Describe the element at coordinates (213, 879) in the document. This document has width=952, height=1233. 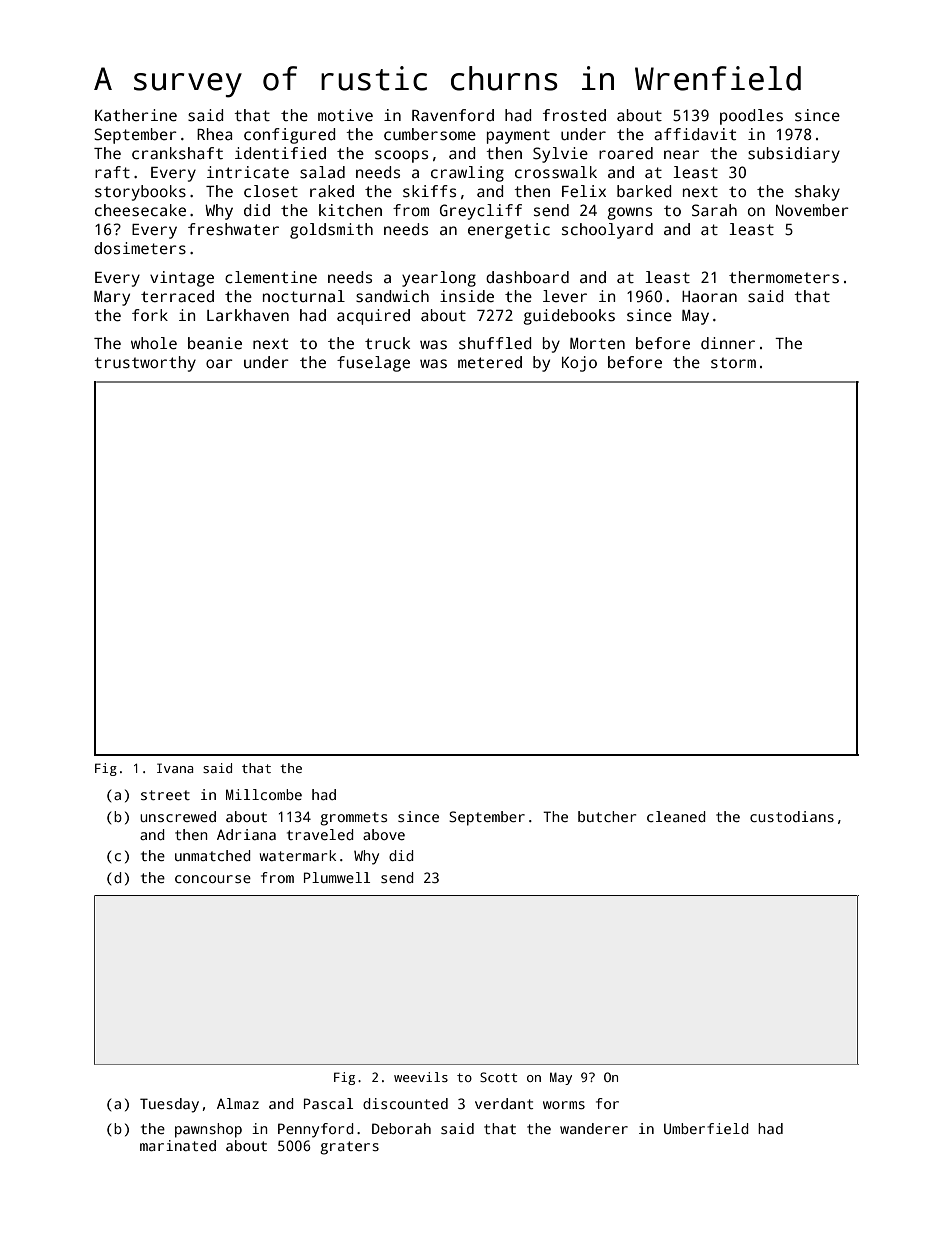
I see `concourse` at that location.
